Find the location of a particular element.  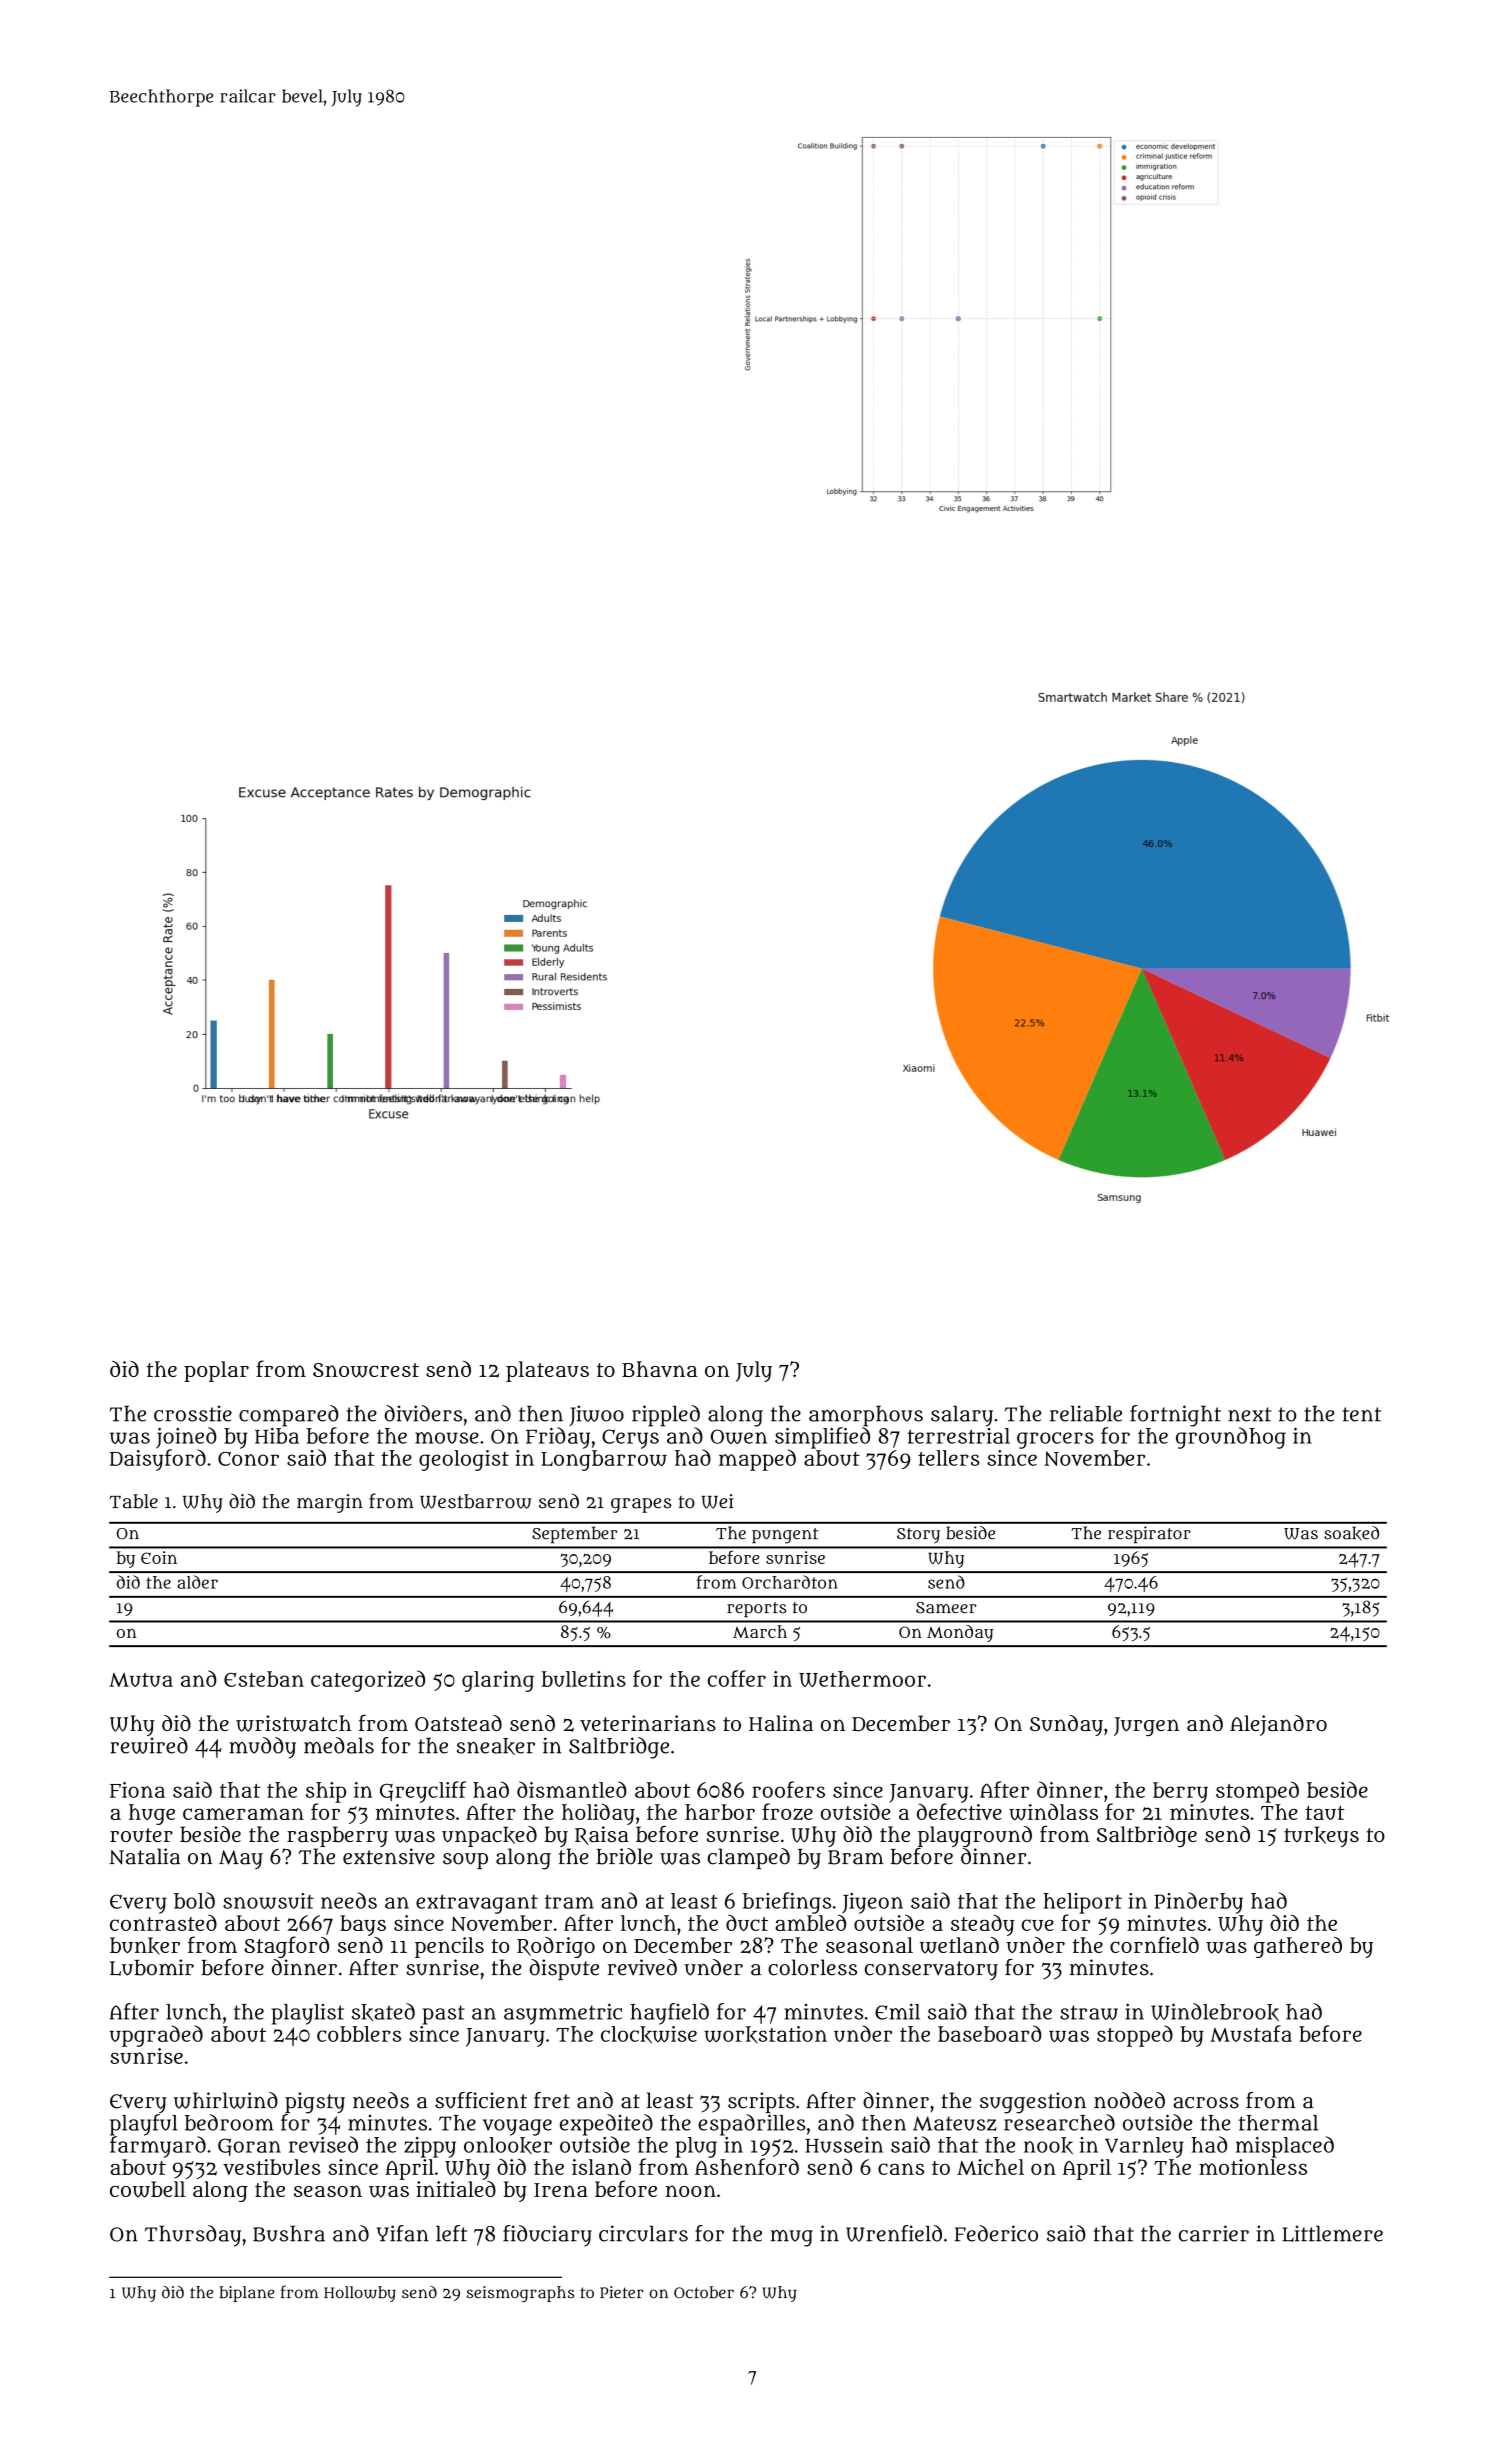

crosstie is located at coordinates (193, 1413).
